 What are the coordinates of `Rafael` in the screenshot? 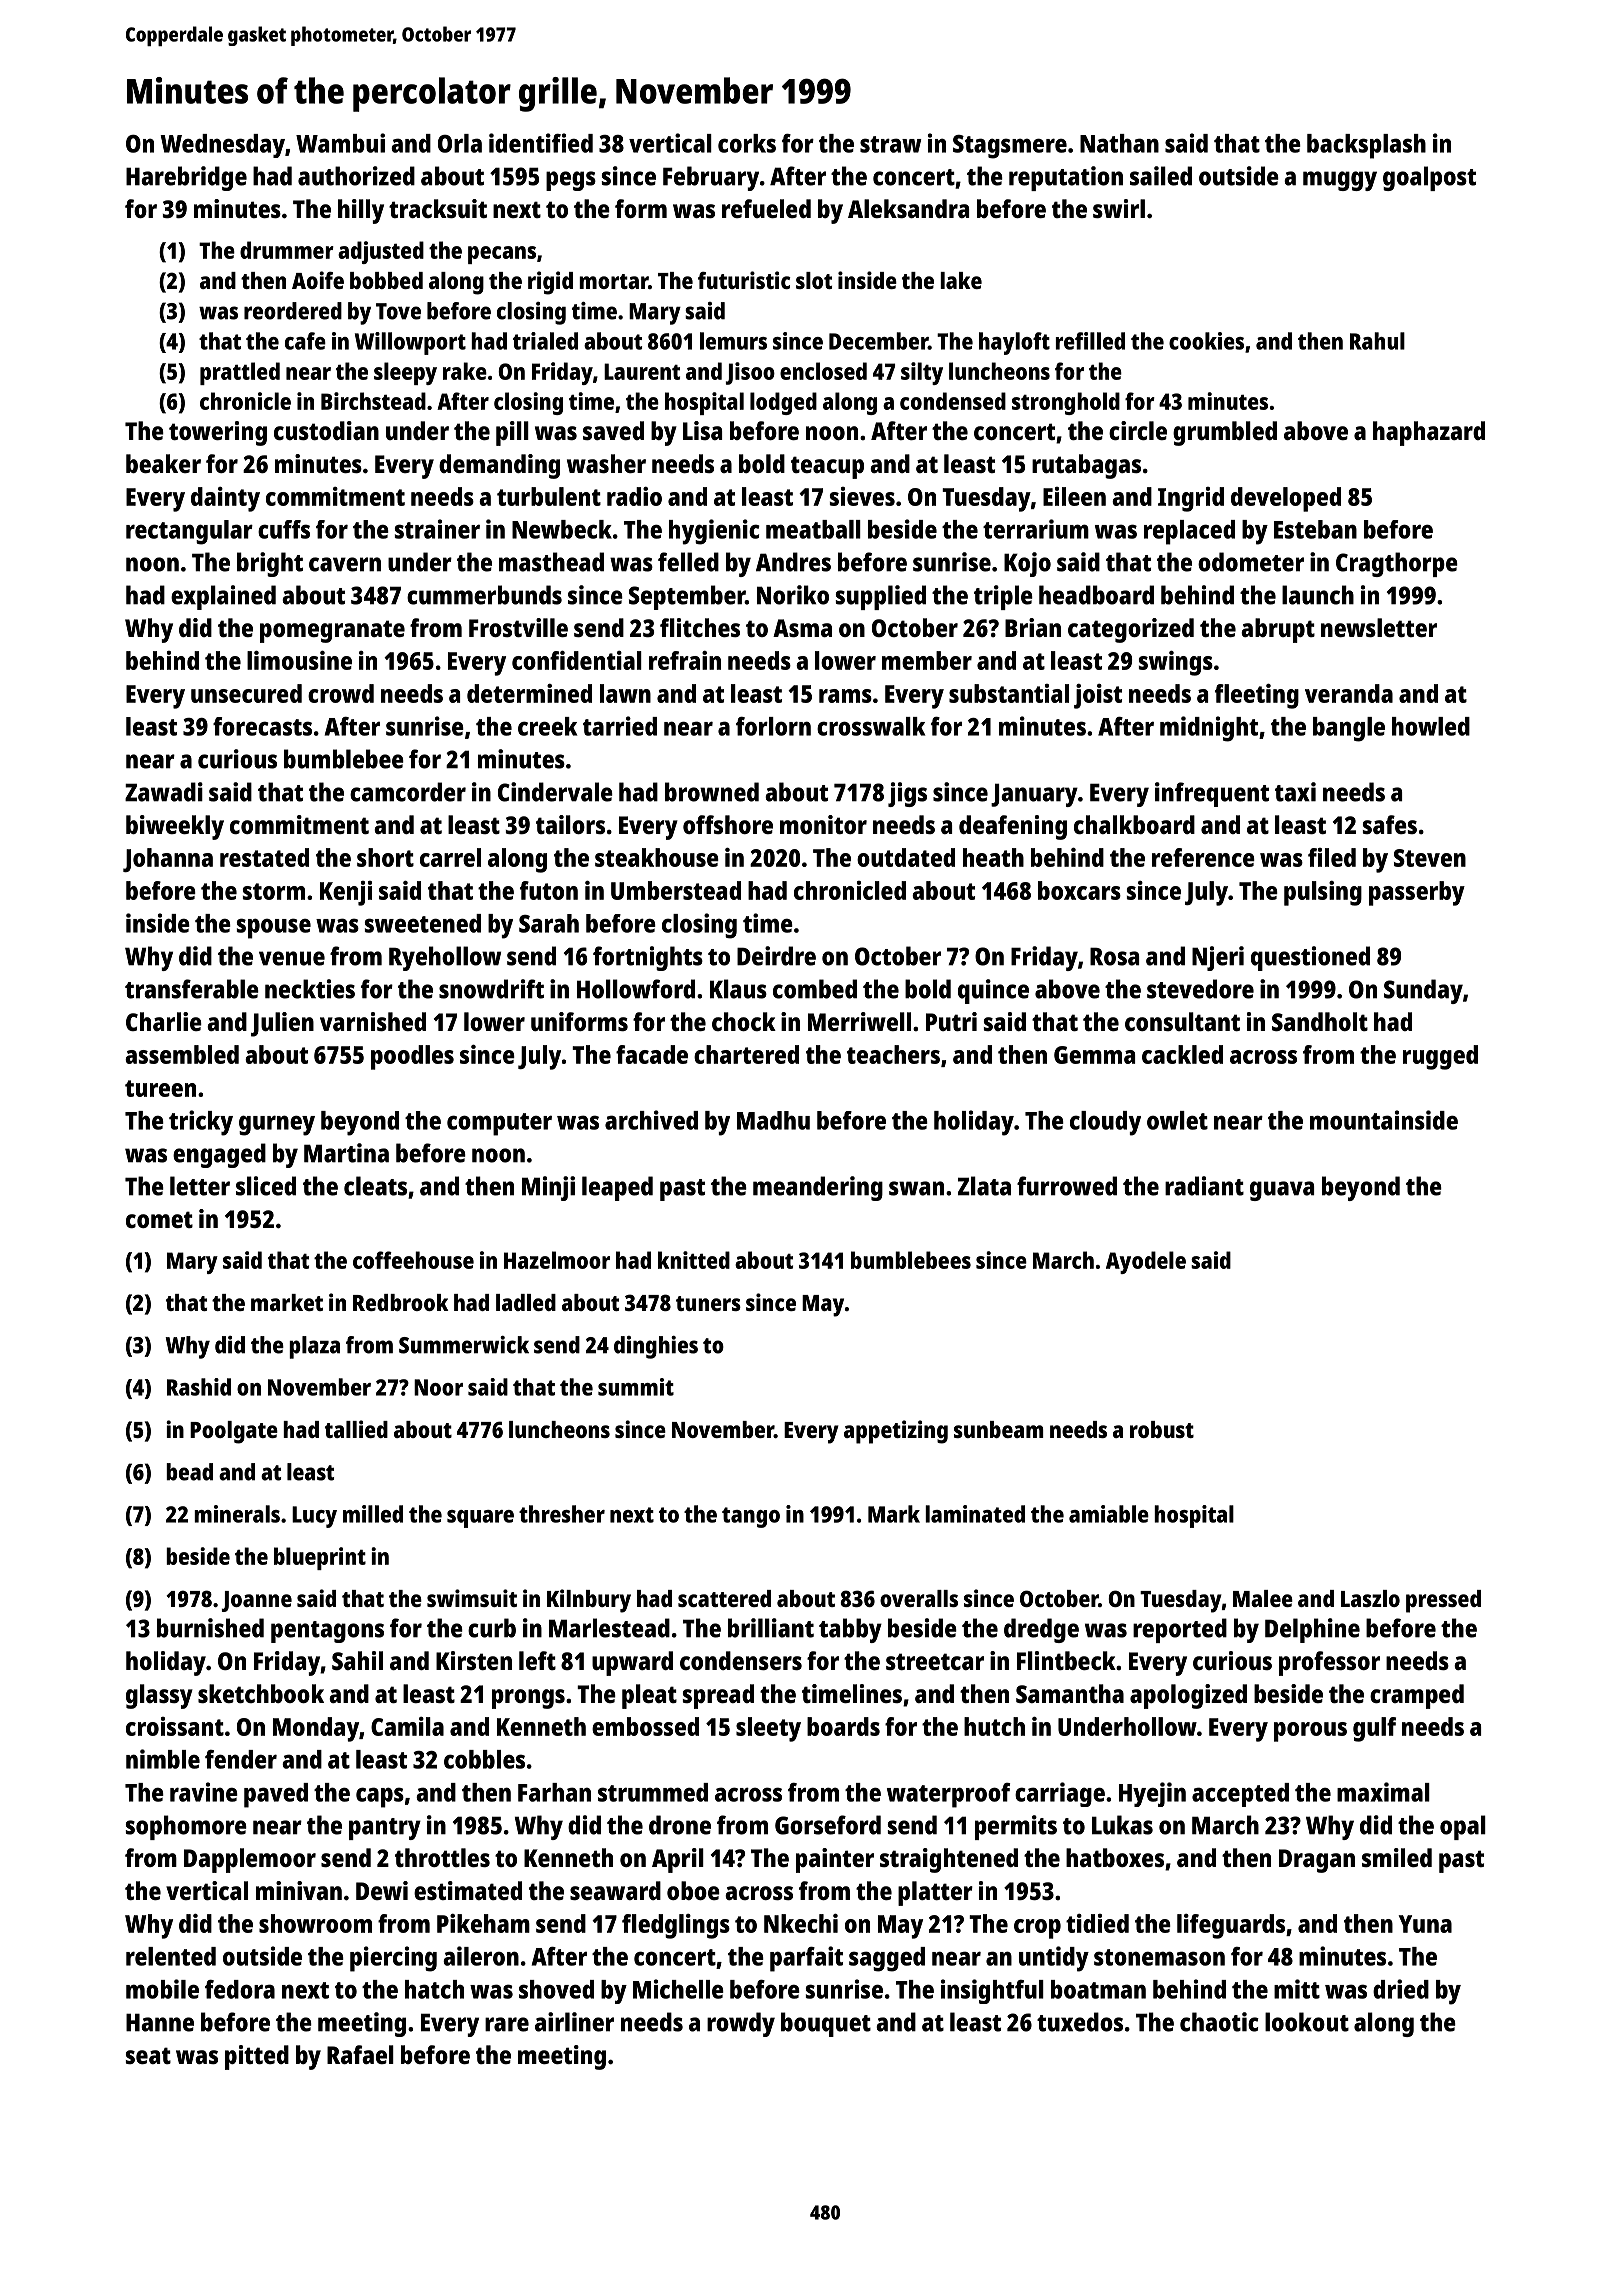 It's located at (360, 2054).
